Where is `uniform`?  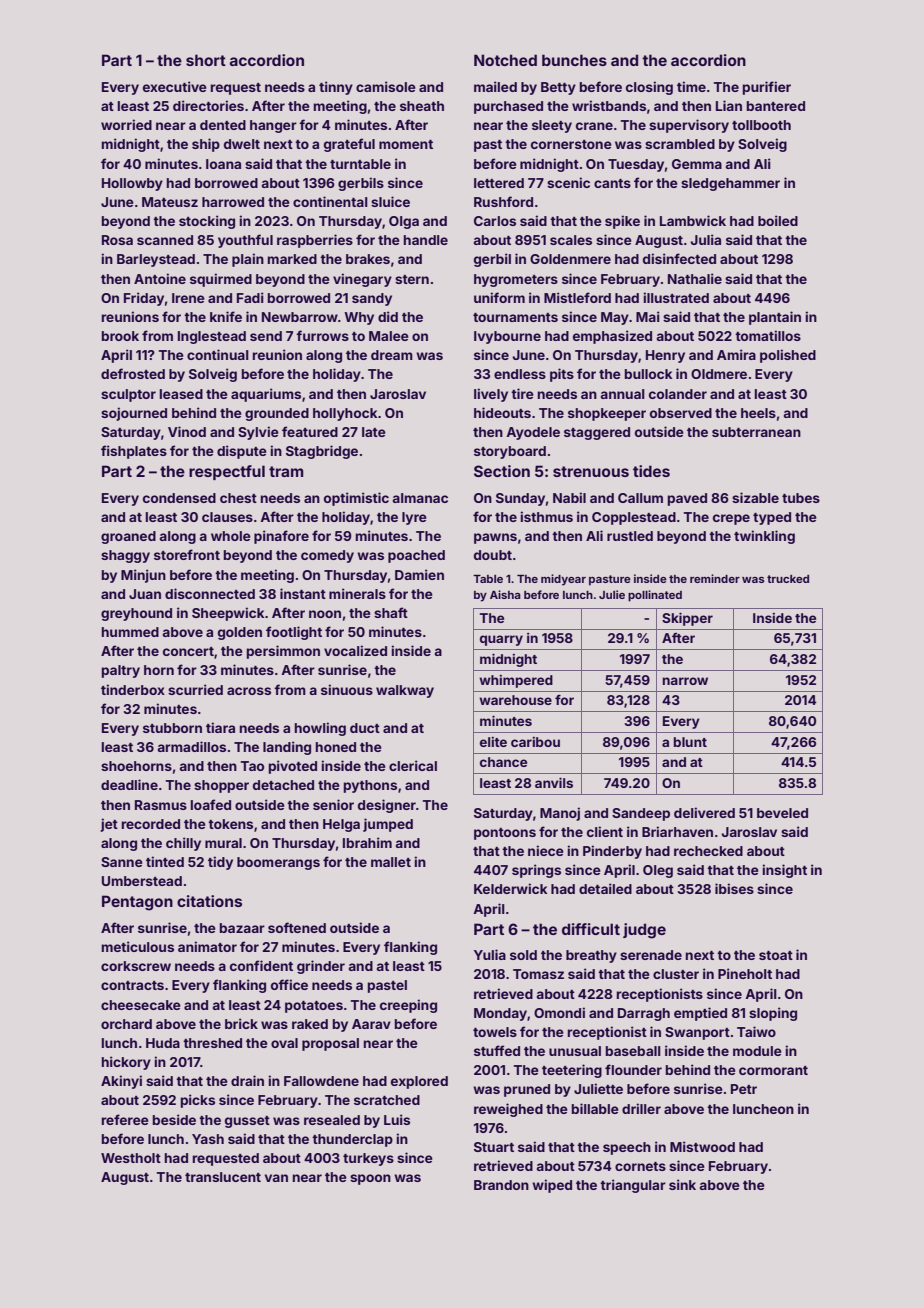 uniform is located at coordinates (499, 297).
